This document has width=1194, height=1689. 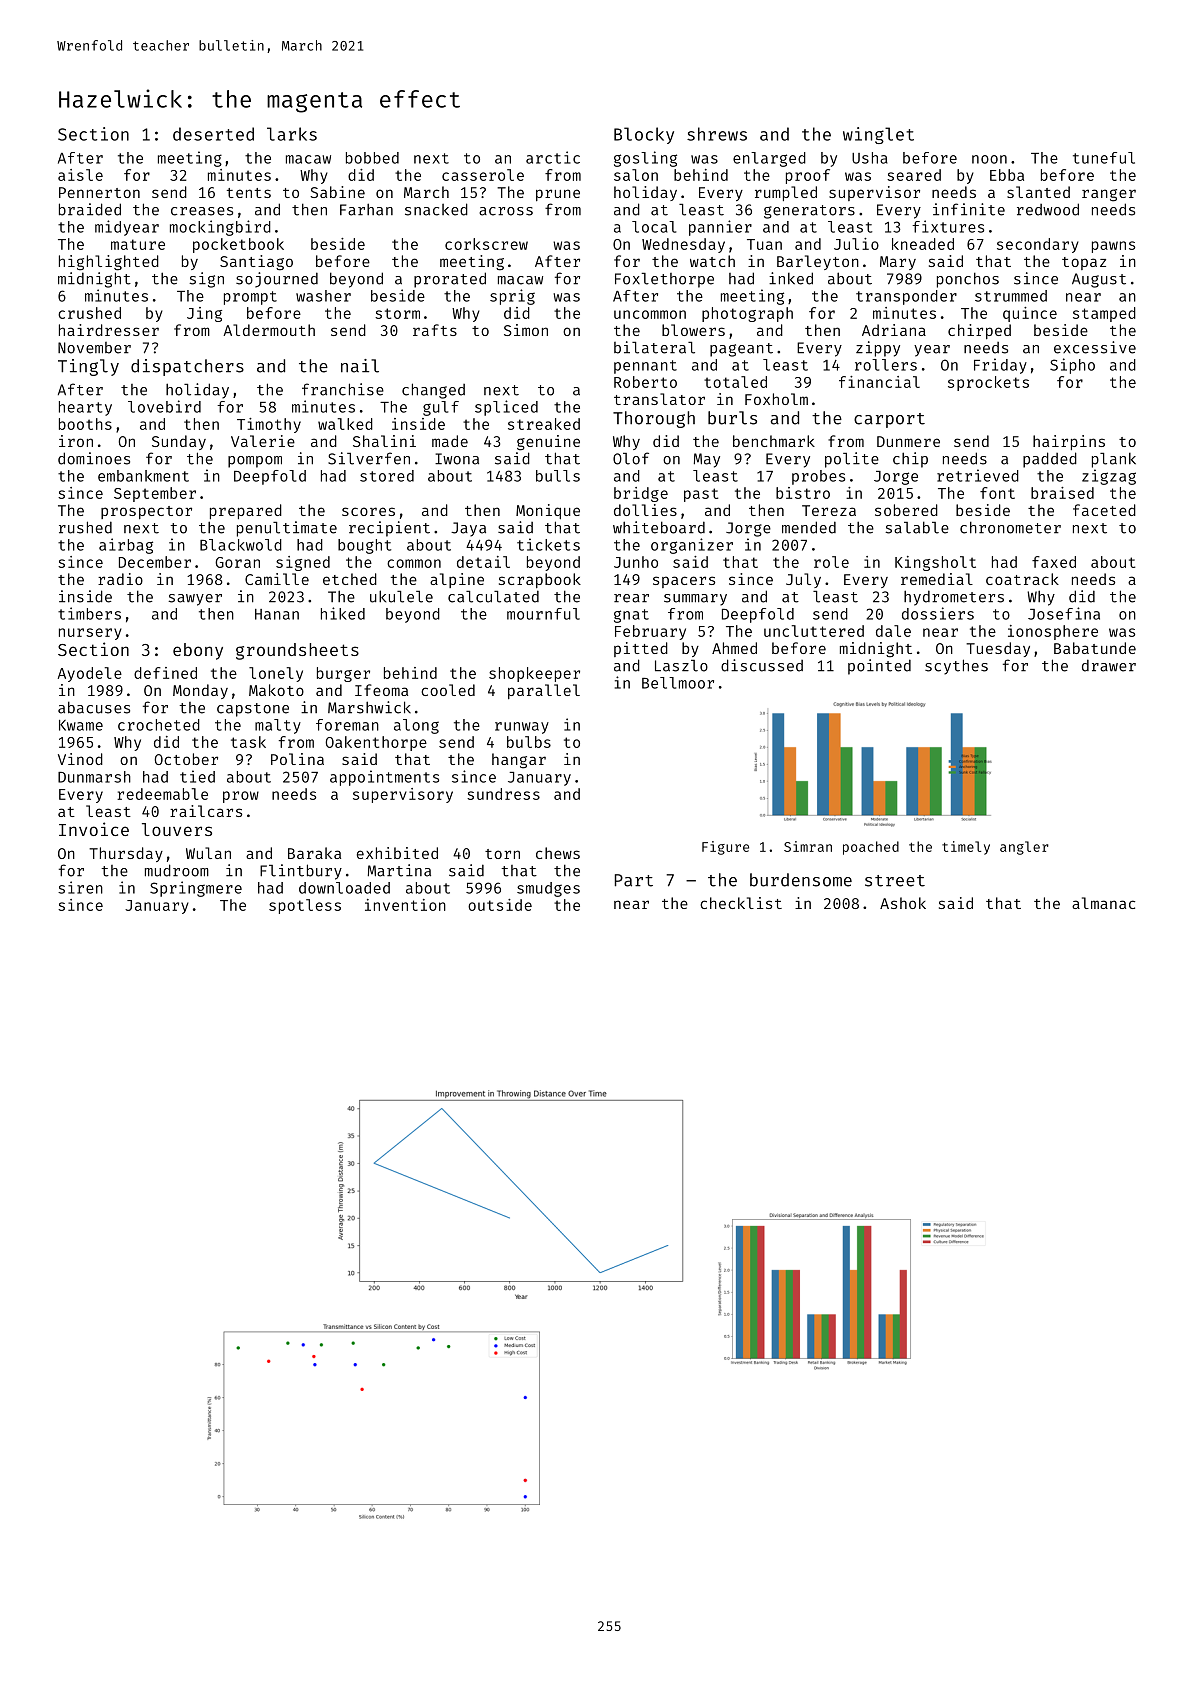 I want to click on poached, so click(x=871, y=848).
